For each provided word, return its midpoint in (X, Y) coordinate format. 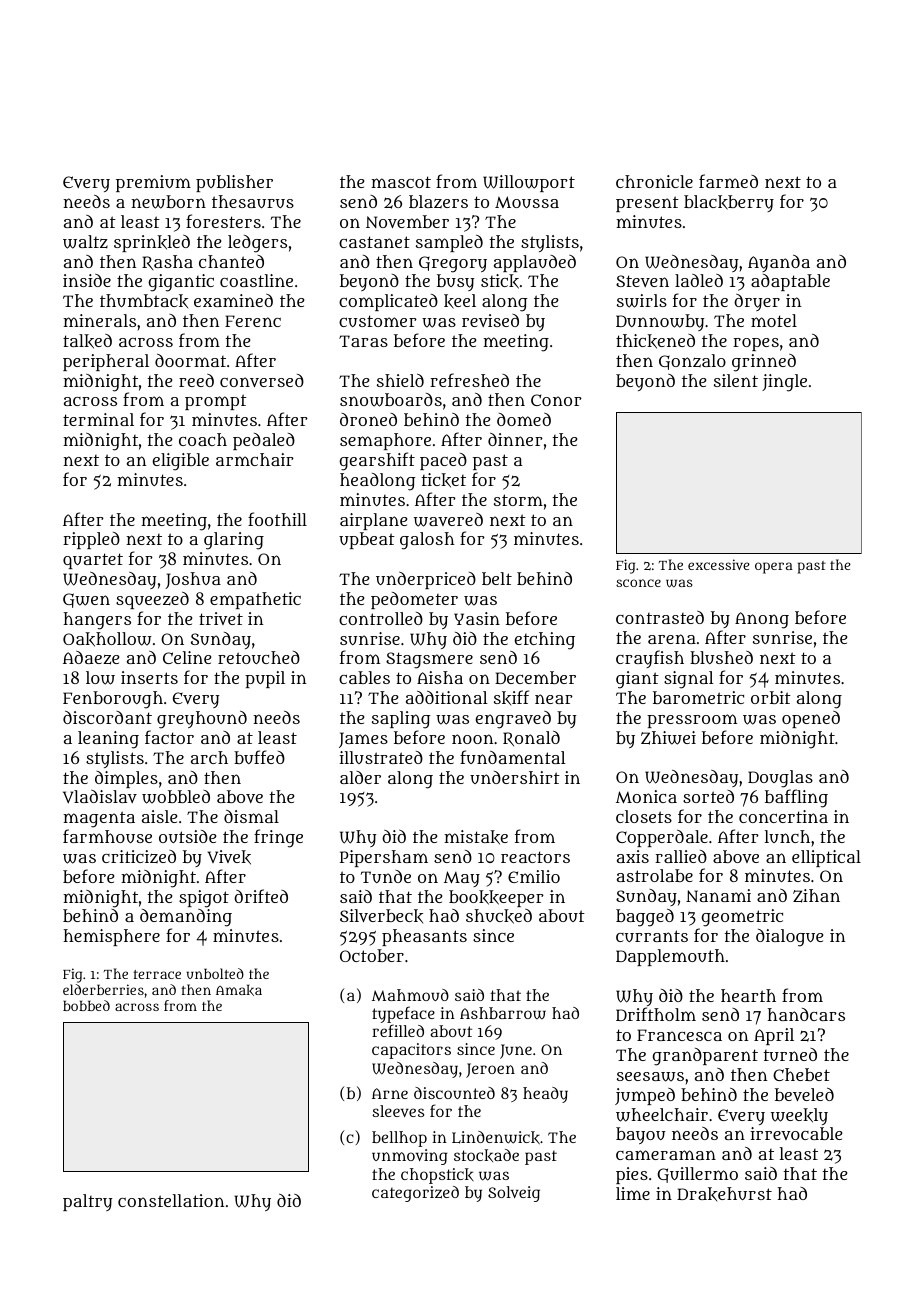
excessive (719, 564)
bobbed (86, 1005)
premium (153, 183)
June (516, 1051)
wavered (448, 520)
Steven (642, 281)
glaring (234, 541)
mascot (401, 182)
